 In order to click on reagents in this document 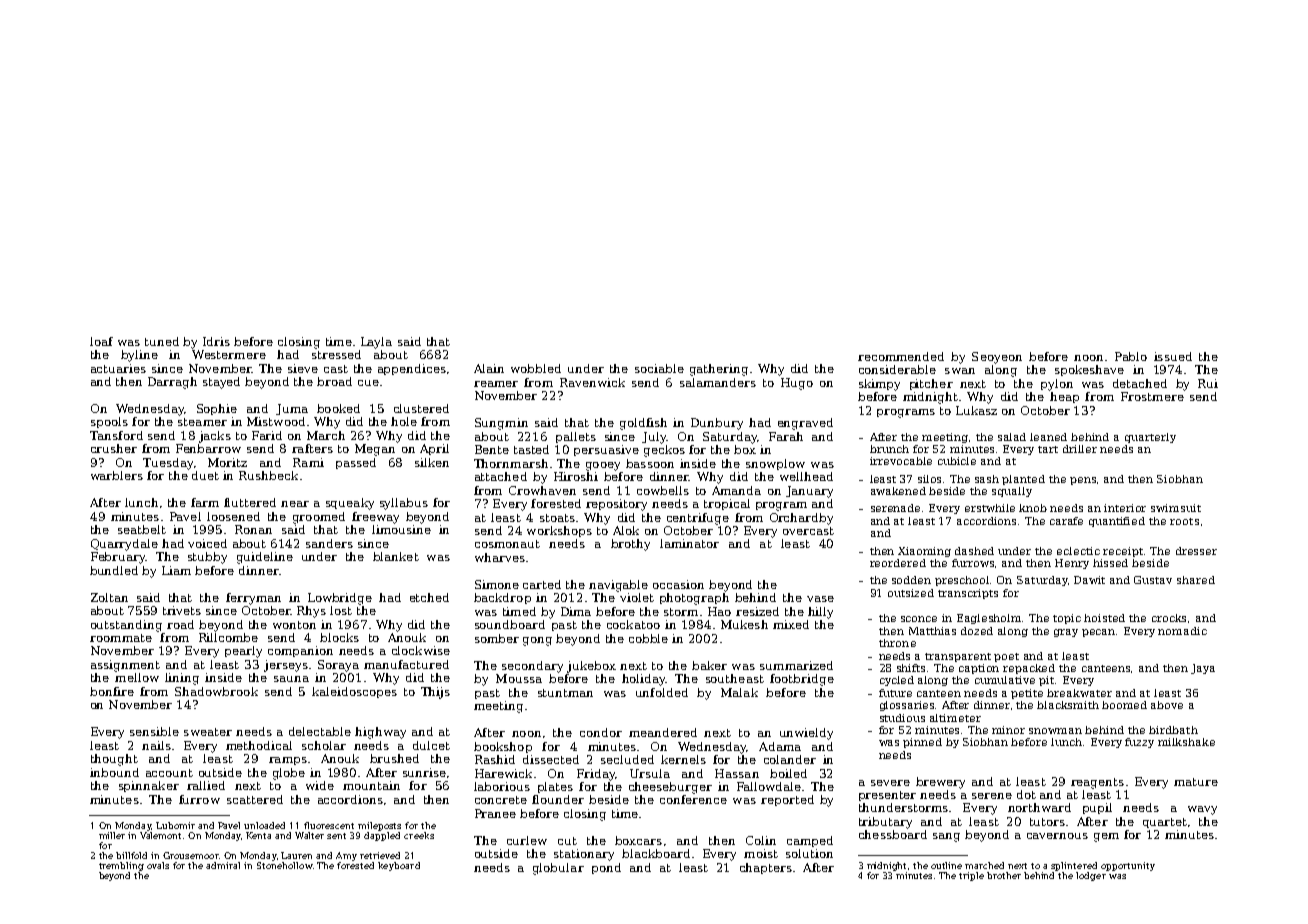, I will do `click(1097, 783)`.
